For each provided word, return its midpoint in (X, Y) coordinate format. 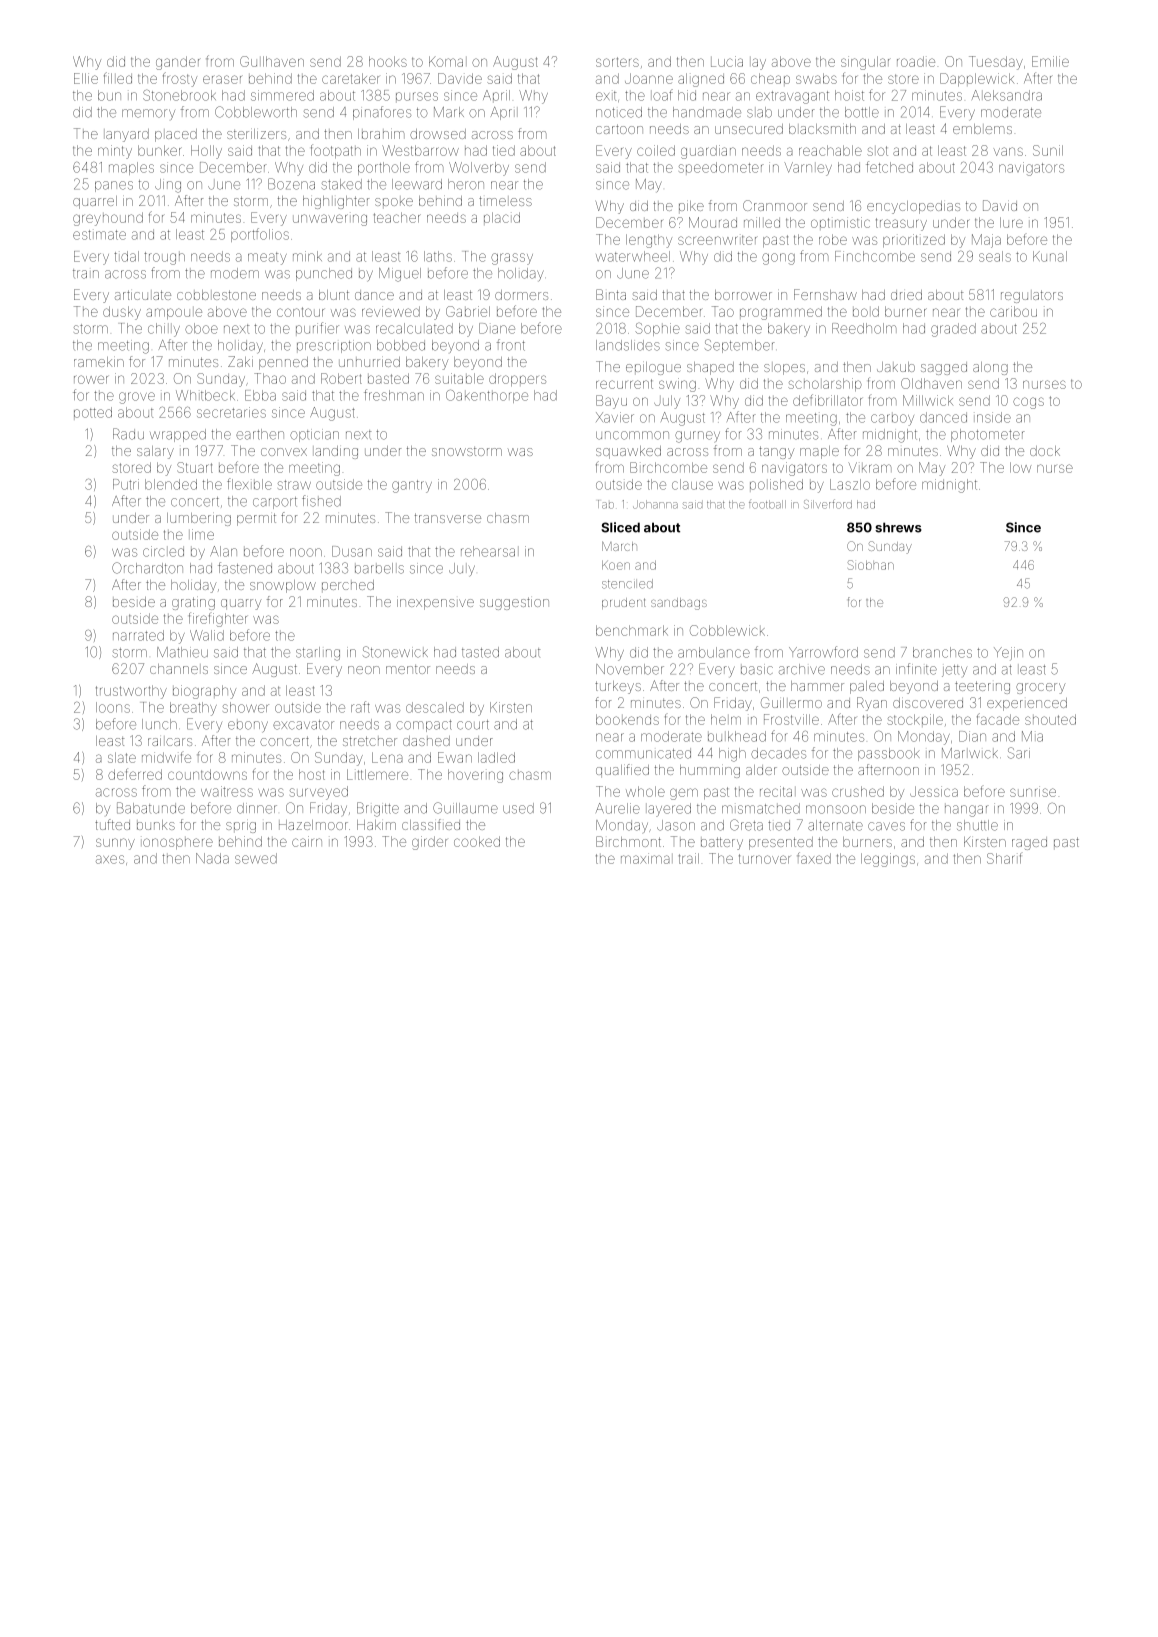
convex (284, 452)
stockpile (915, 719)
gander (178, 63)
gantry (412, 486)
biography (204, 692)
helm (726, 719)
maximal (645, 858)
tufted (112, 824)
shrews (898, 527)
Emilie (1050, 61)
